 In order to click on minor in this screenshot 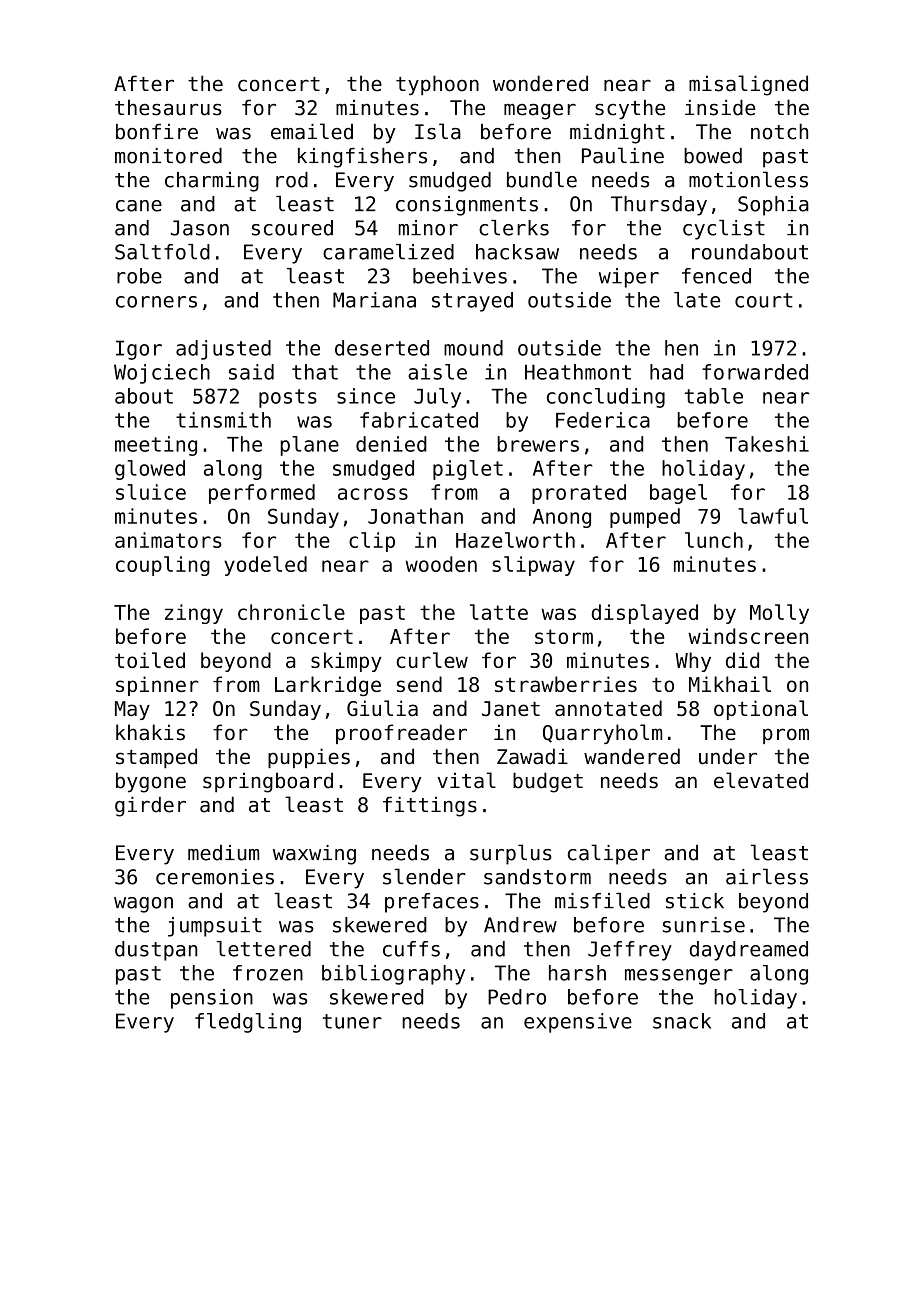, I will do `click(428, 228)`.
